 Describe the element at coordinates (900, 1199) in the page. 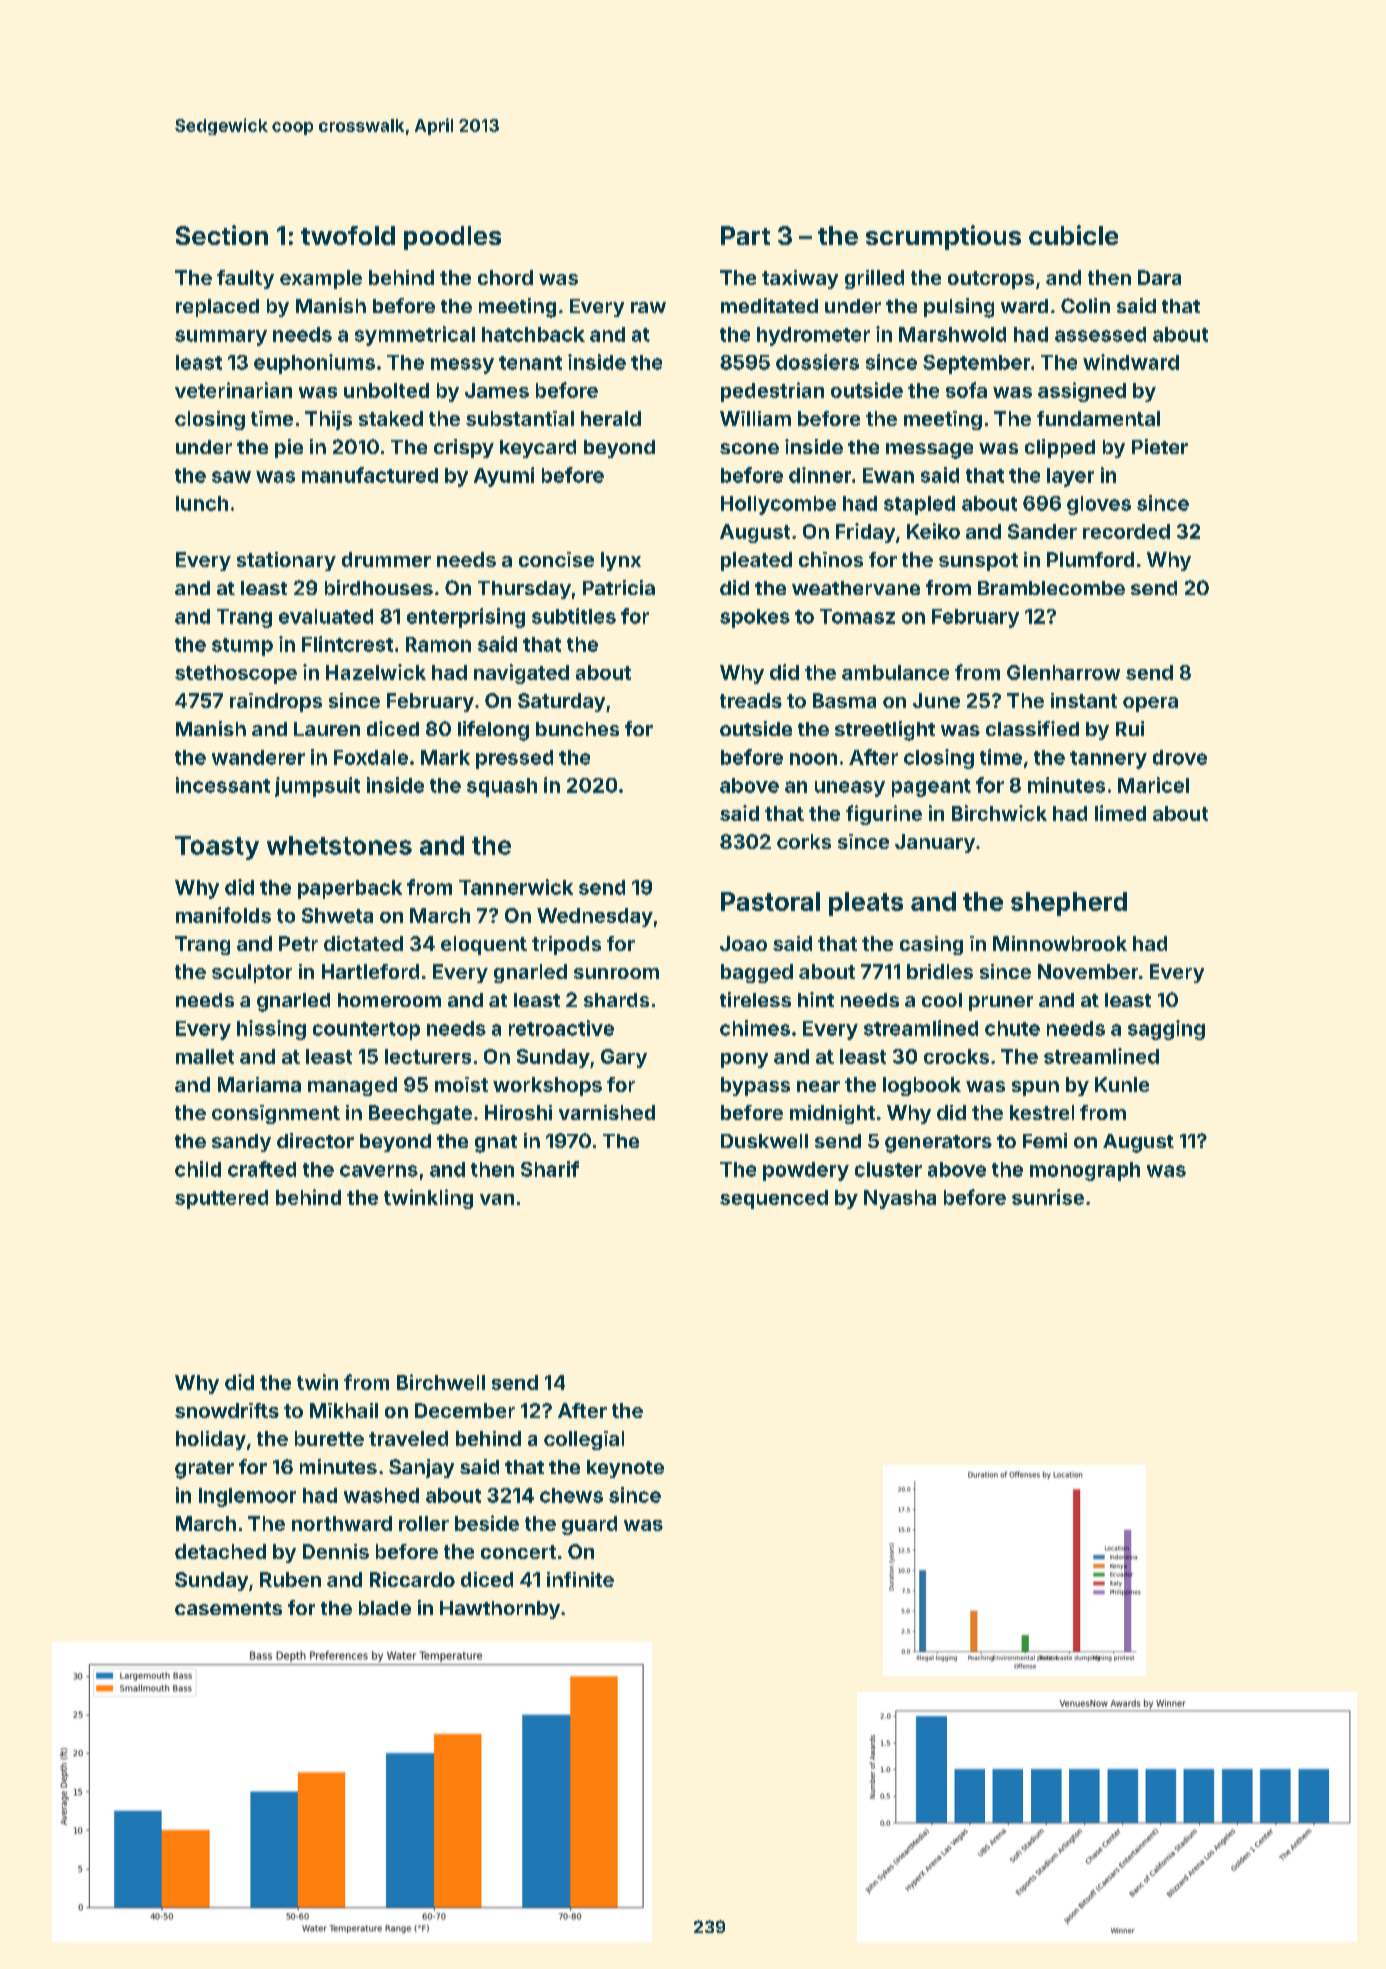

I see `Nyasha` at that location.
